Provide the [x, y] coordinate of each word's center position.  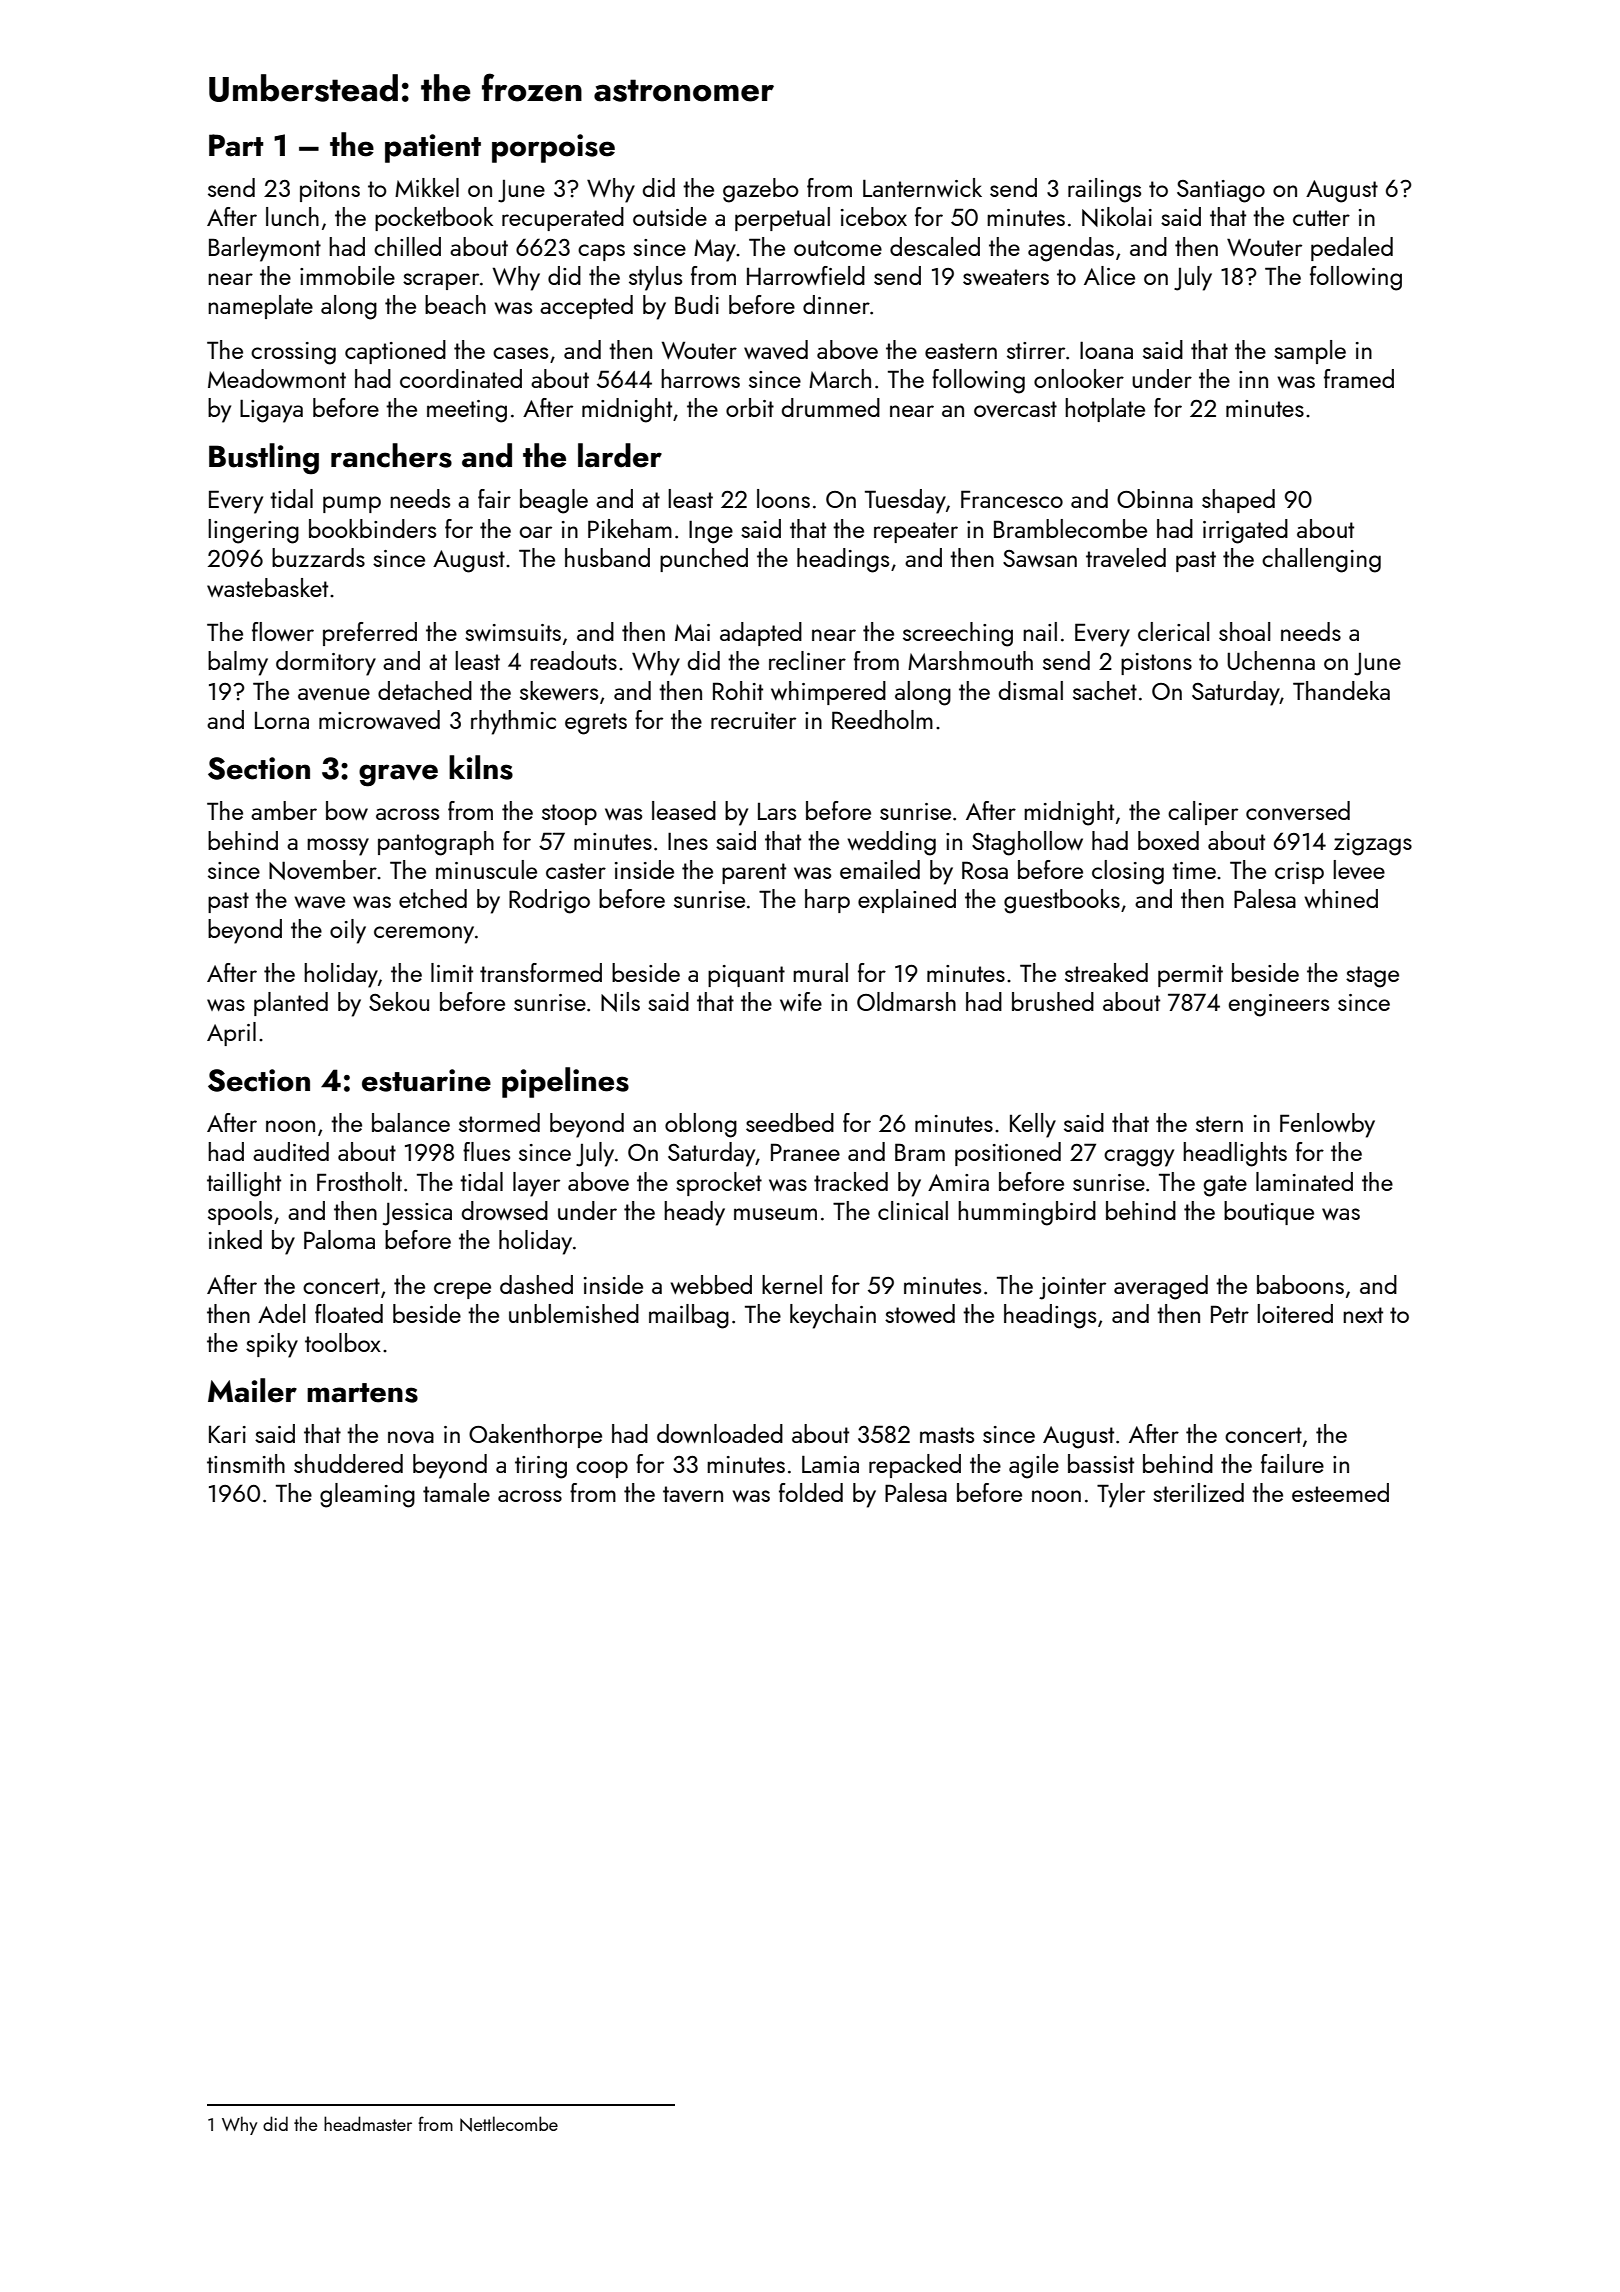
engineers [1279, 1005]
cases [520, 353]
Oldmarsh [906, 1001]
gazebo [761, 190]
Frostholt [359, 1181]
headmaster [368, 2123]
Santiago [1221, 191]
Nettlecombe [509, 2124]
